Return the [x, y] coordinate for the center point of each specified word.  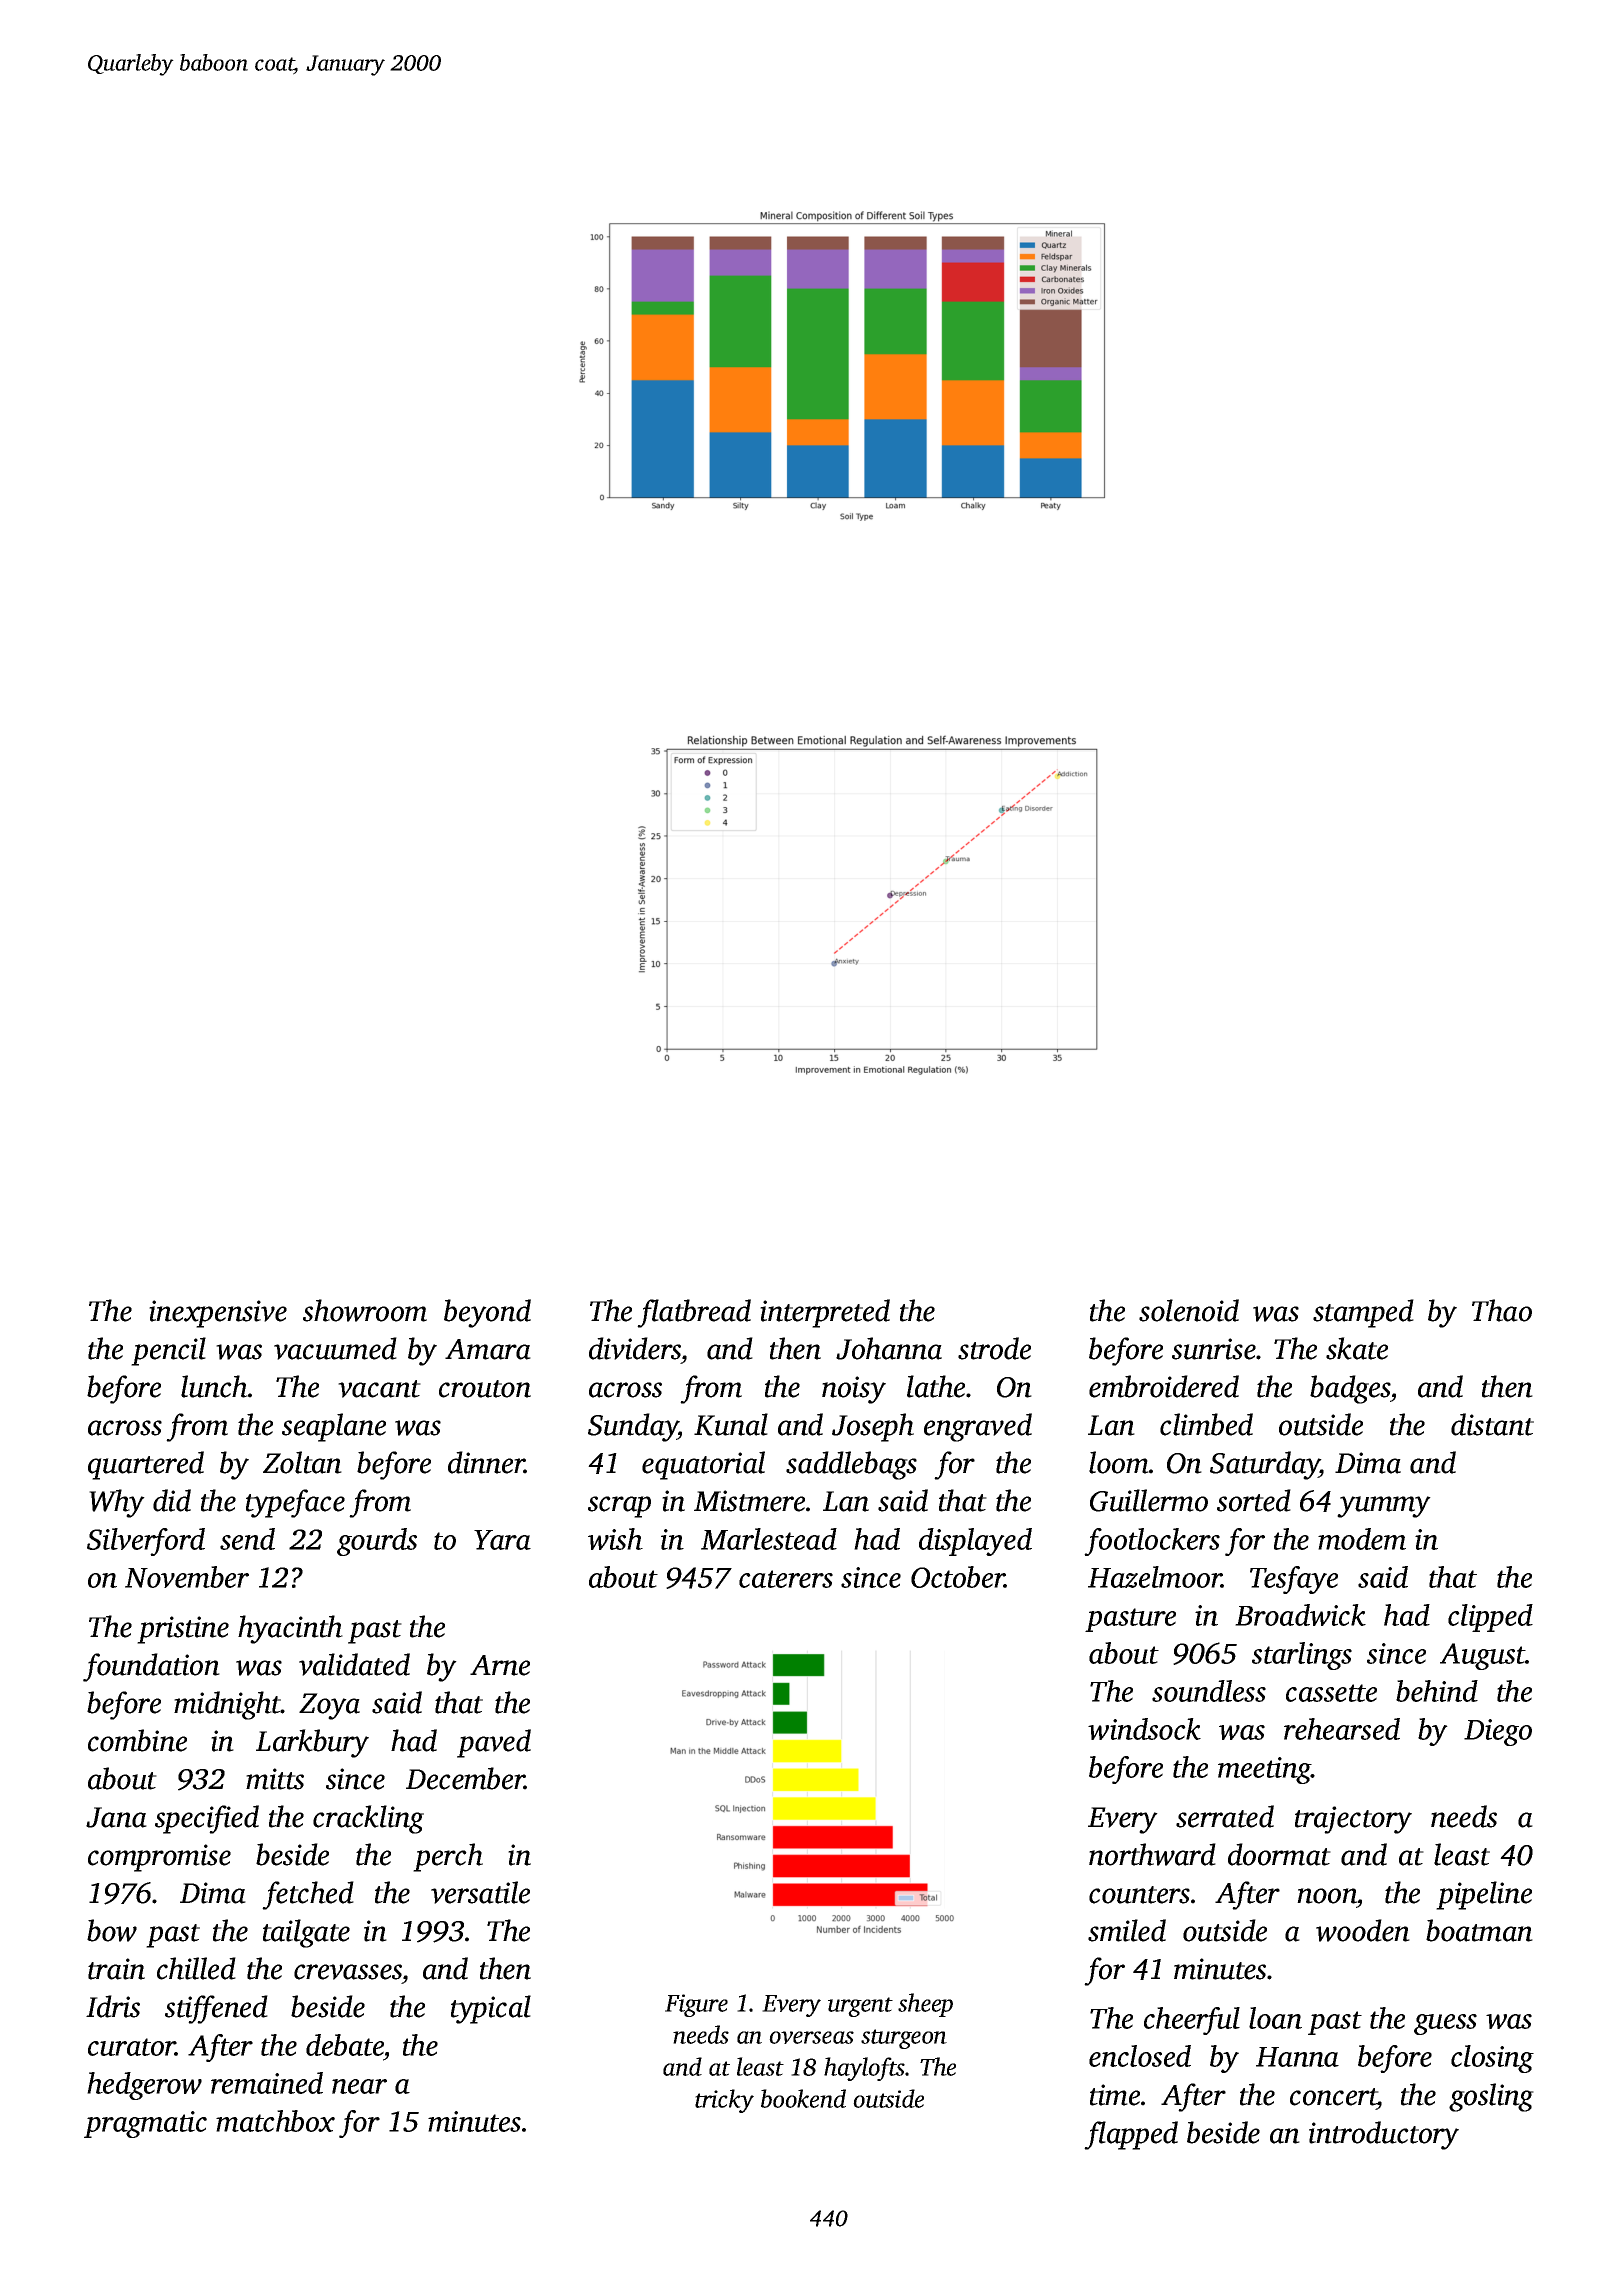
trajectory [1353, 1820]
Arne [500, 1665]
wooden [1363, 1930]
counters [1139, 1895]
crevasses [348, 1972]
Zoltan [302, 1462]
